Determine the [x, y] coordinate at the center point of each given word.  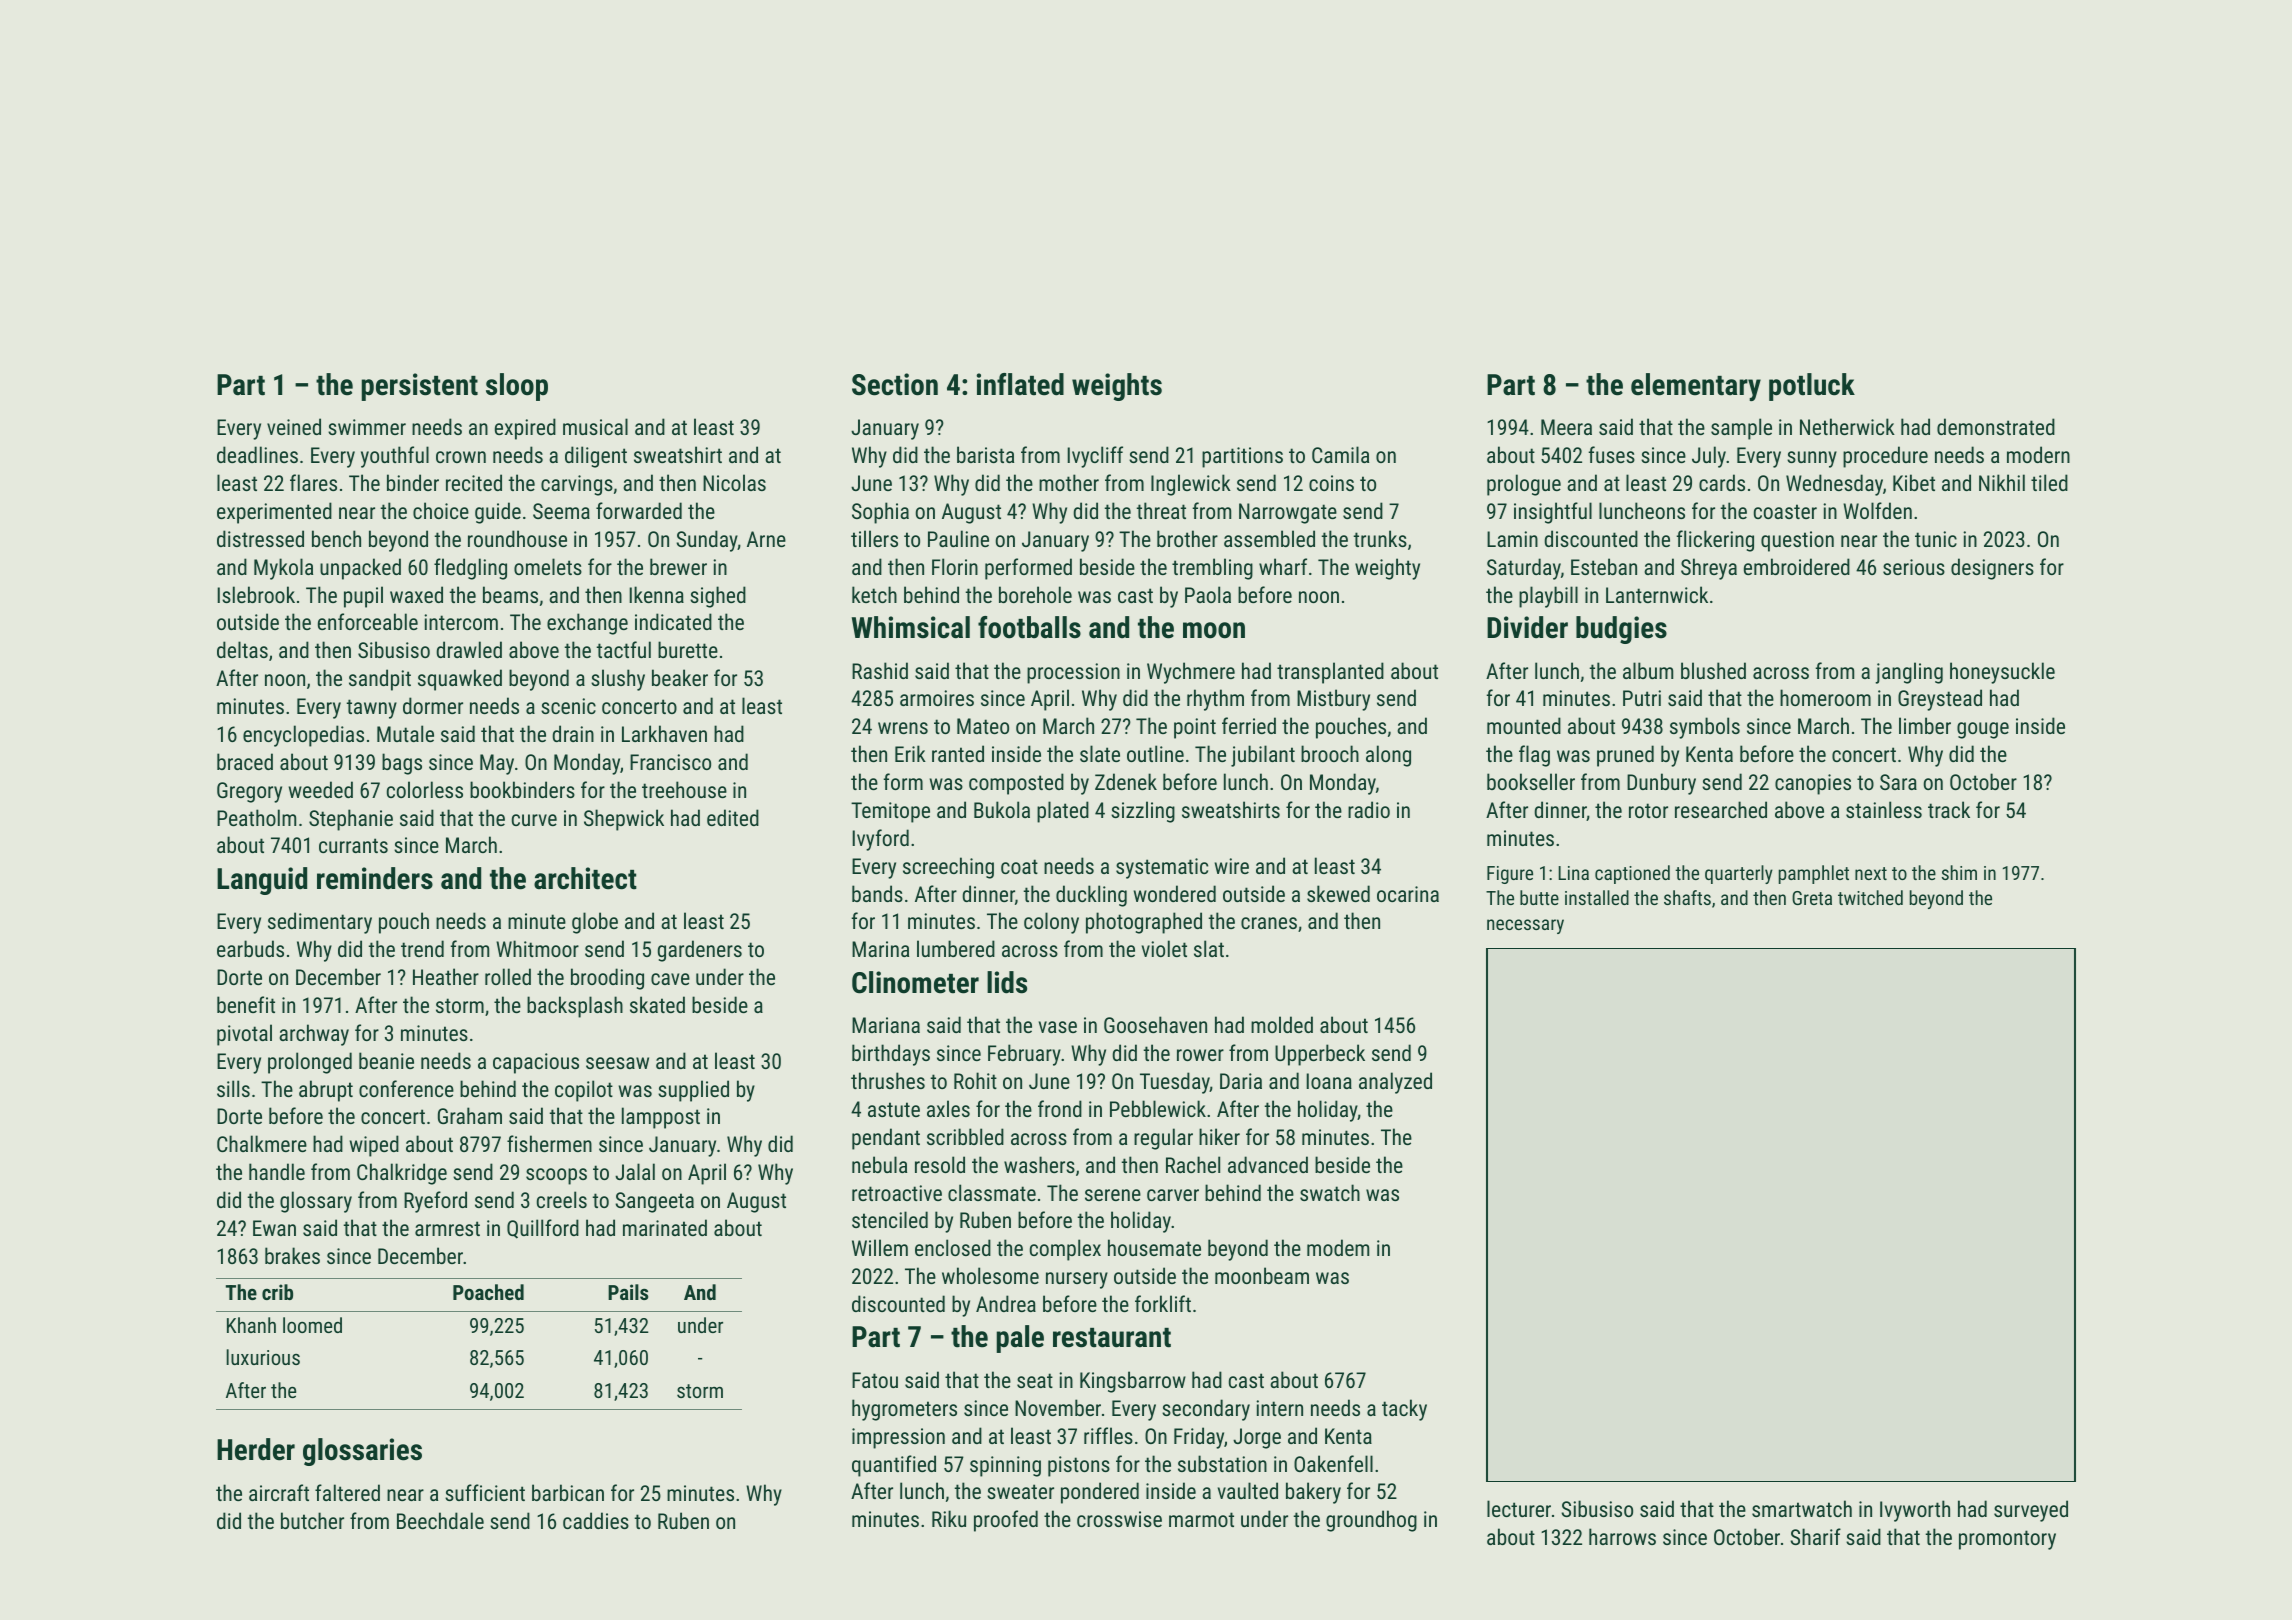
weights [1117, 387]
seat [1035, 1380]
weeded [321, 789]
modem [1338, 1247]
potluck [1812, 387]
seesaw [617, 1063]
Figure [1510, 875]
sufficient [485, 1492]
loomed [312, 1325]
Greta [1812, 898]
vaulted [1248, 1490]
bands [877, 893]
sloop [517, 387]
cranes [1269, 923]
